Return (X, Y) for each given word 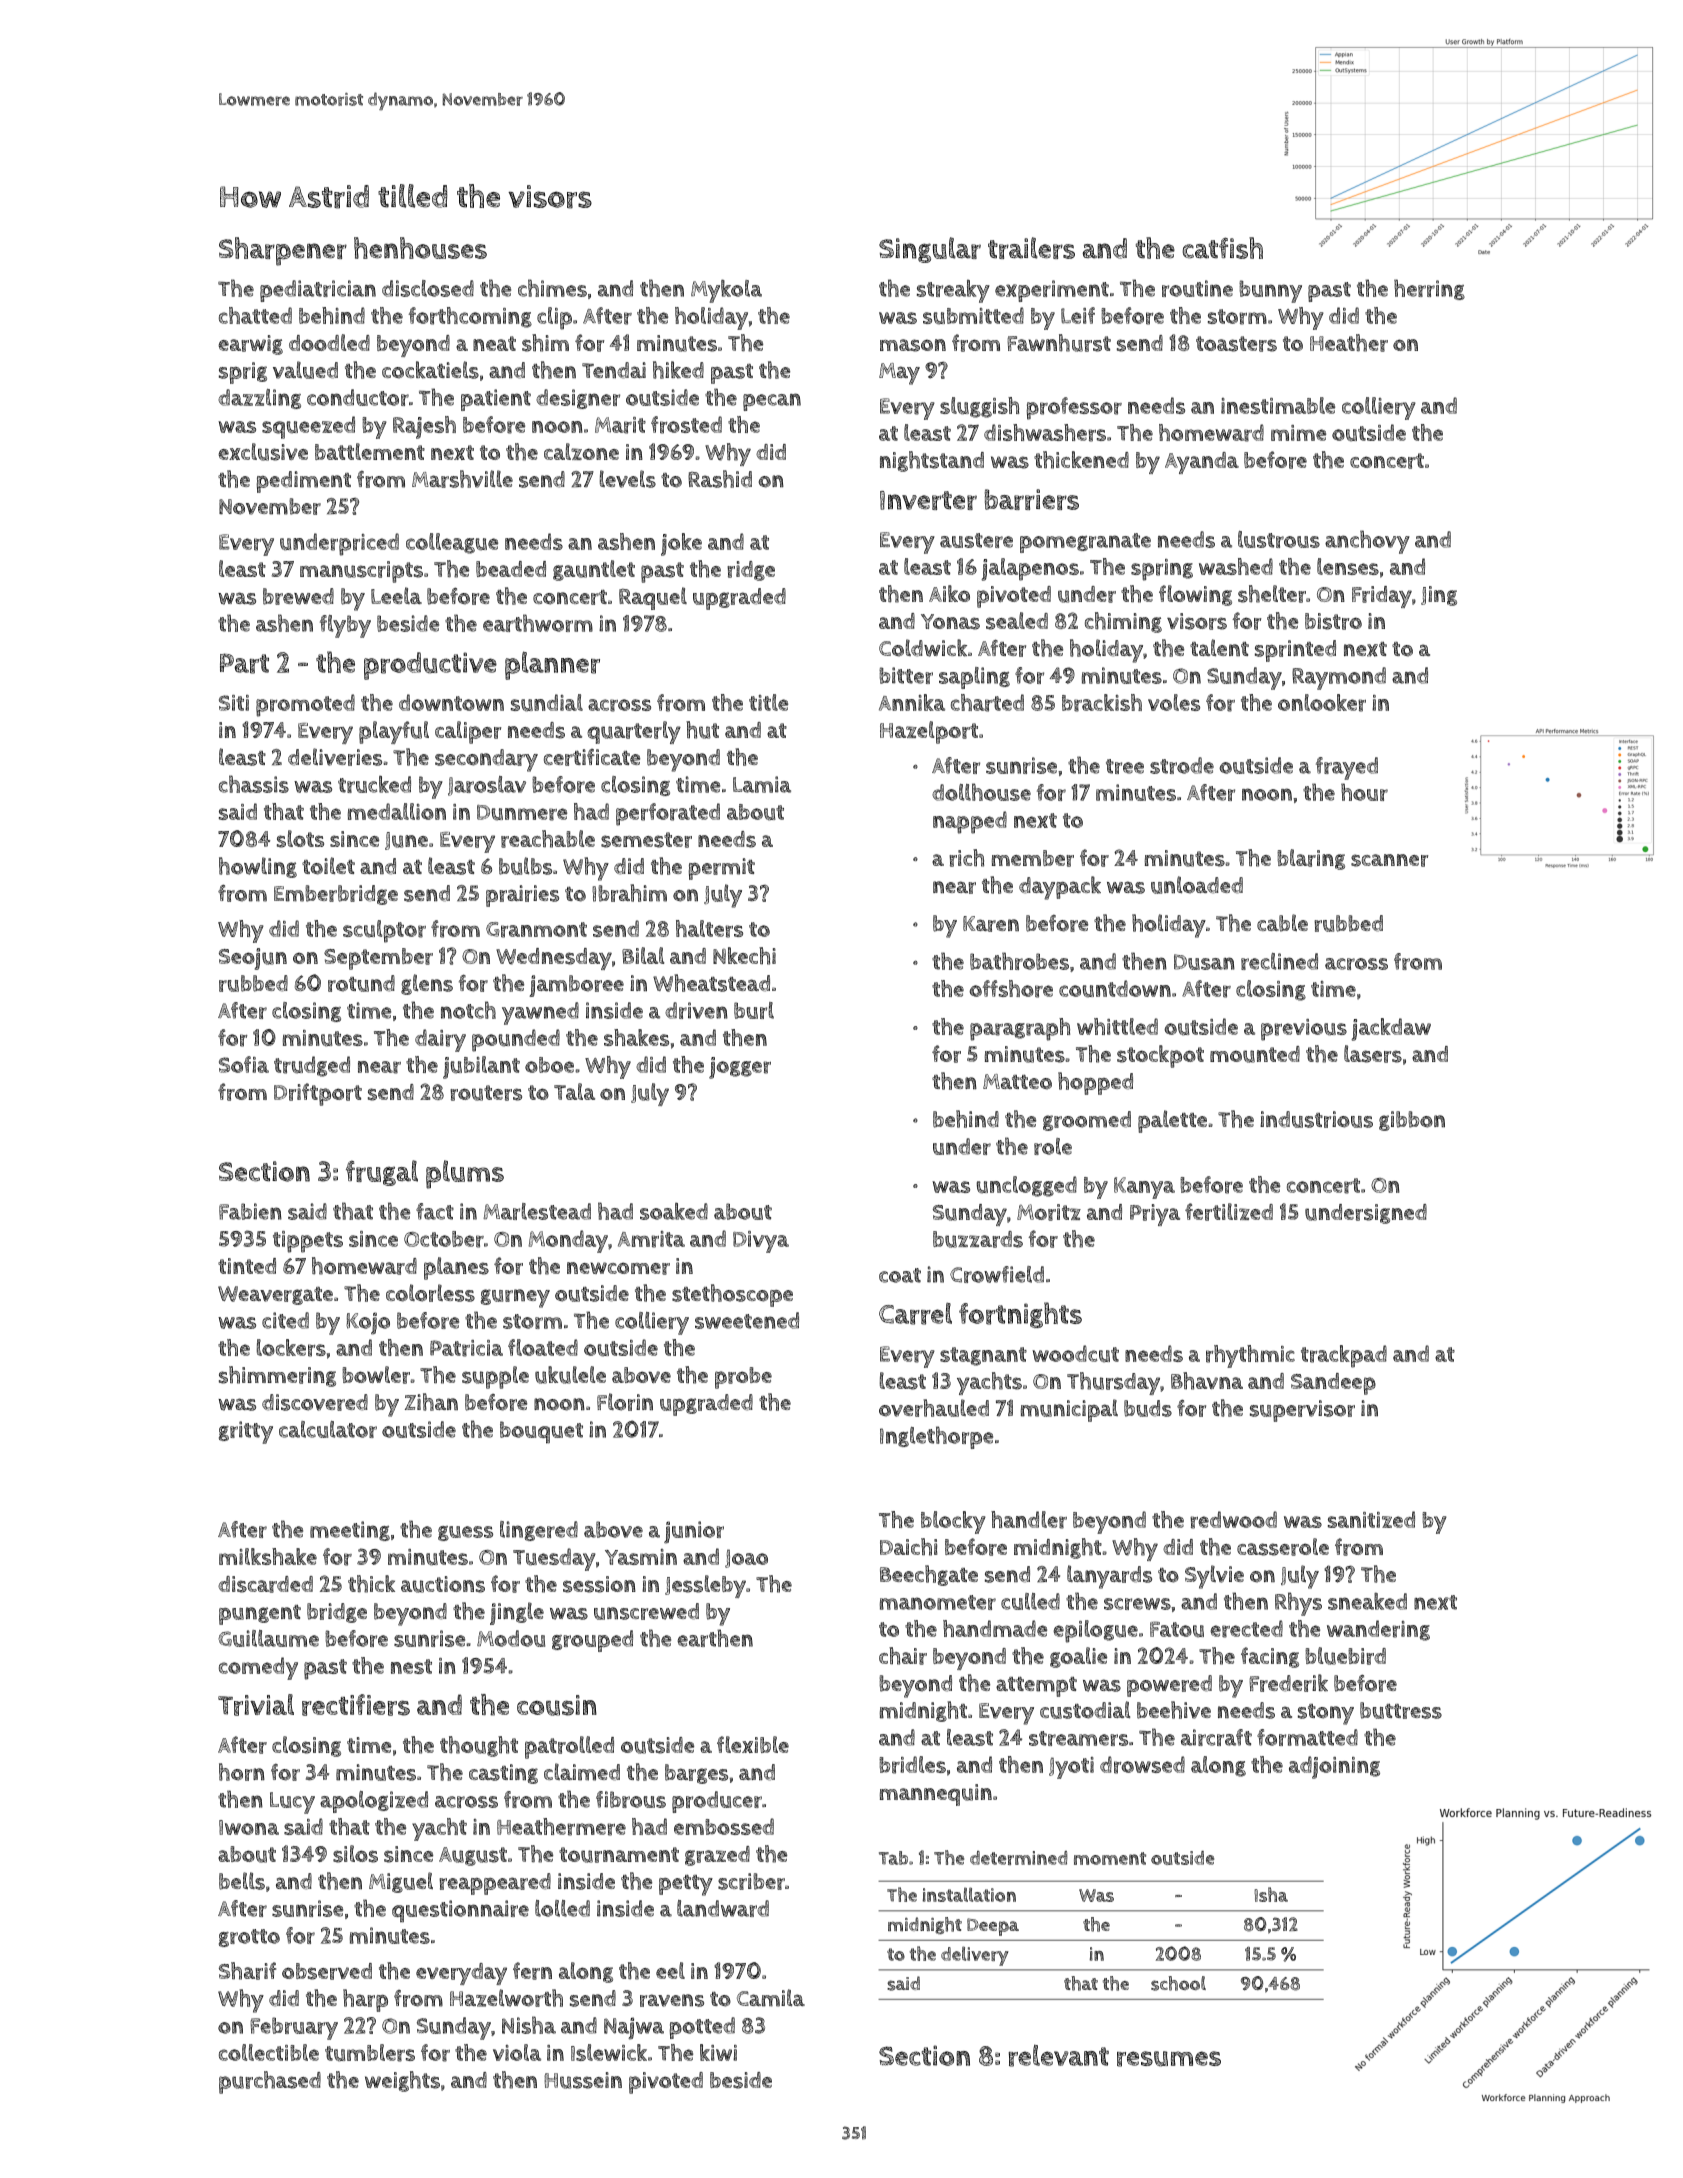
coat (900, 1275)
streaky (953, 291)
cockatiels (430, 370)
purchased (270, 2082)
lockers (291, 1348)
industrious (1316, 1119)
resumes (1169, 2059)
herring (1429, 289)
